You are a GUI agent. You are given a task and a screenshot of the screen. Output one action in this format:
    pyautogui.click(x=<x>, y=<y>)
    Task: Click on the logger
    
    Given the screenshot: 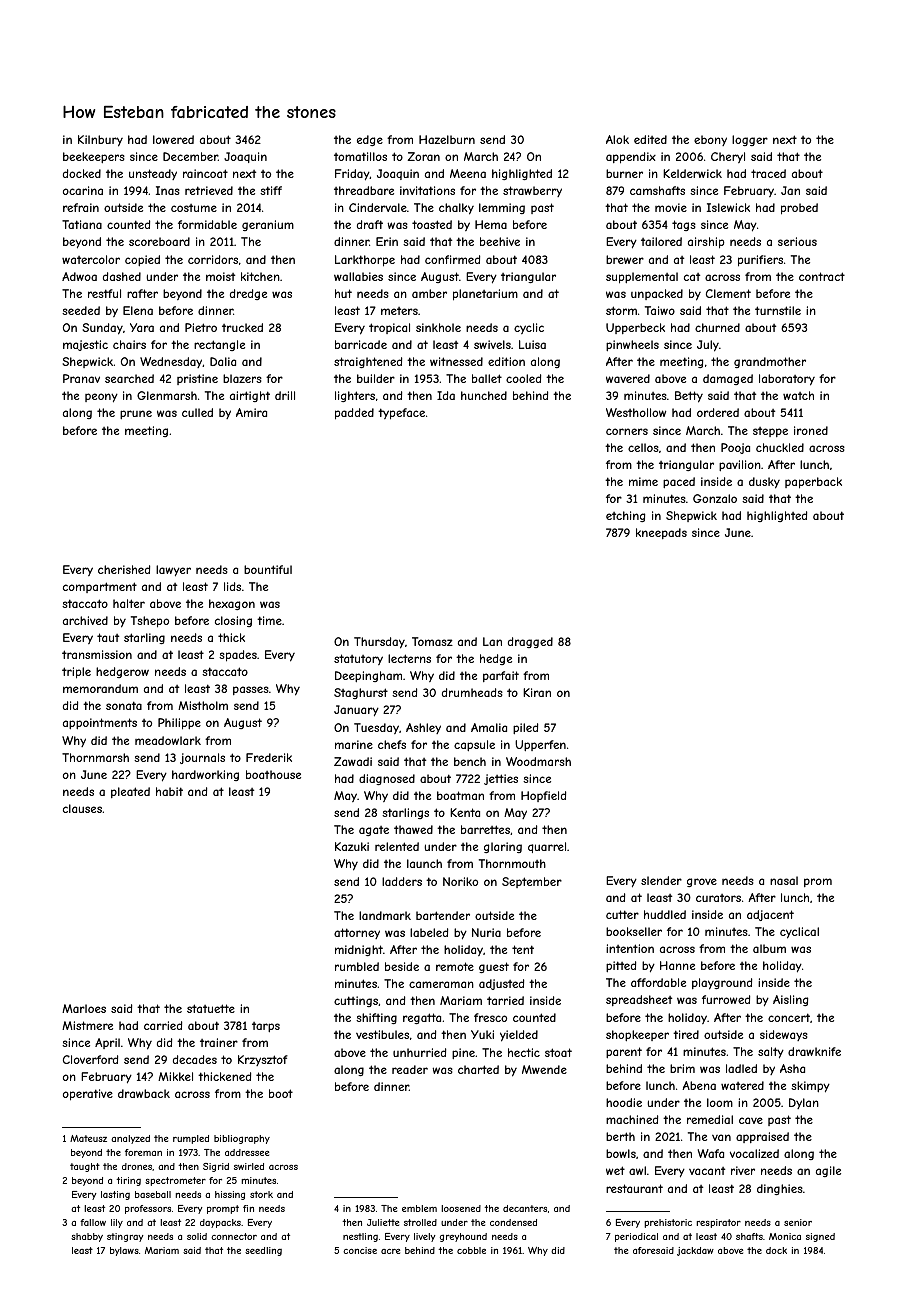 What is the action you would take?
    pyautogui.click(x=750, y=140)
